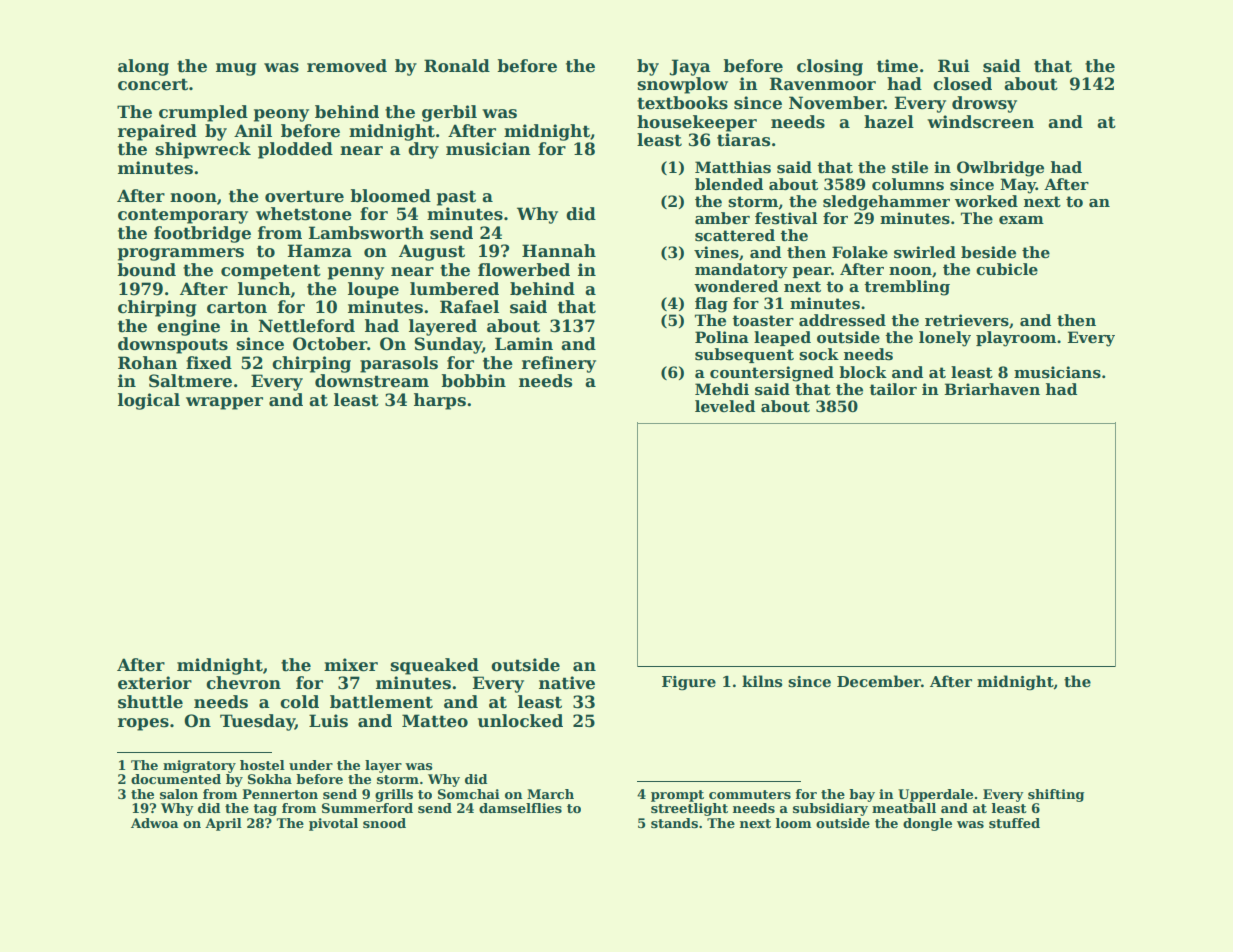 Image resolution: width=1233 pixels, height=952 pixels. I want to click on bobbin, so click(473, 381).
